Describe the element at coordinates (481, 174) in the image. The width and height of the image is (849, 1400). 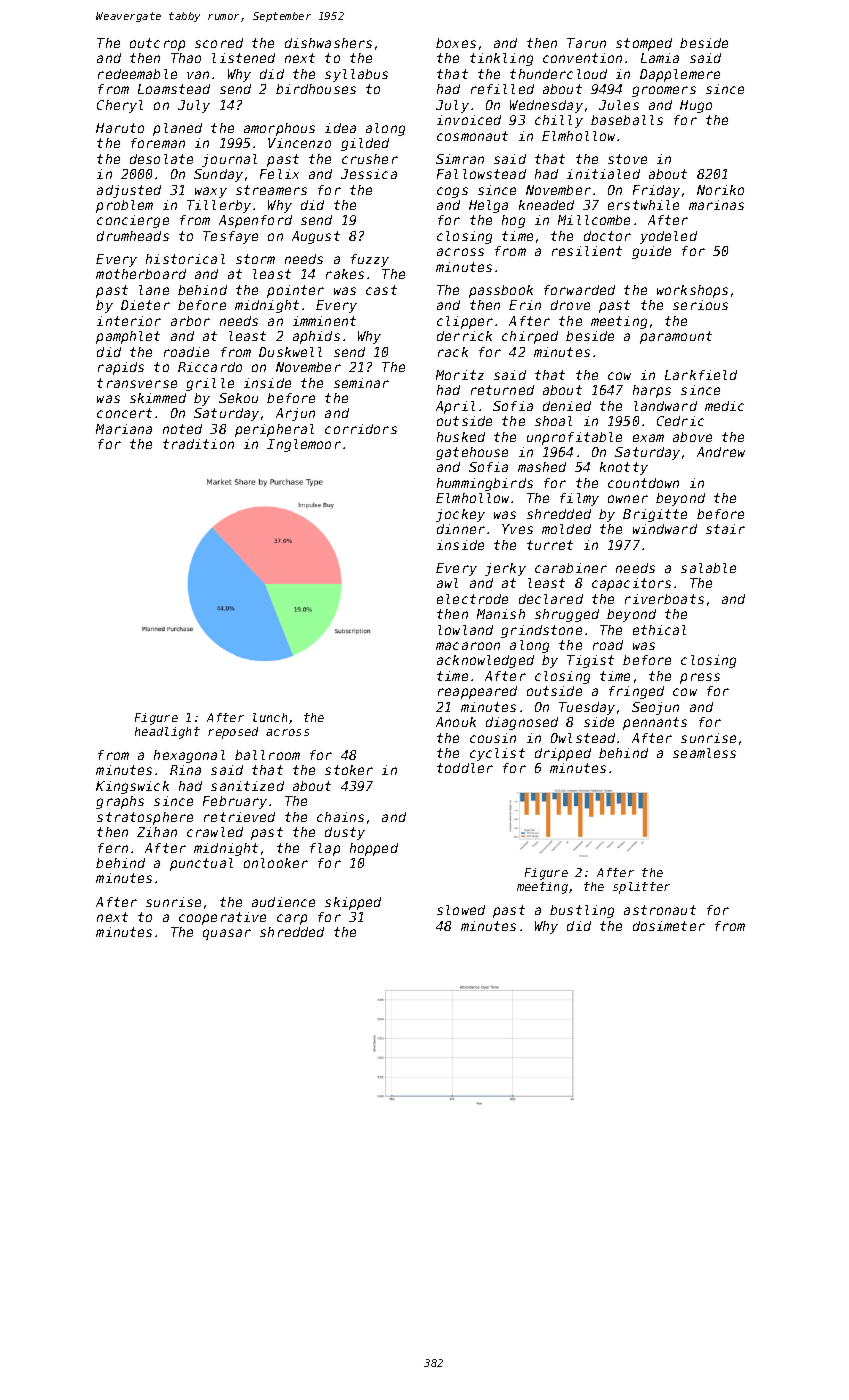
I see `Fallowstead` at that location.
